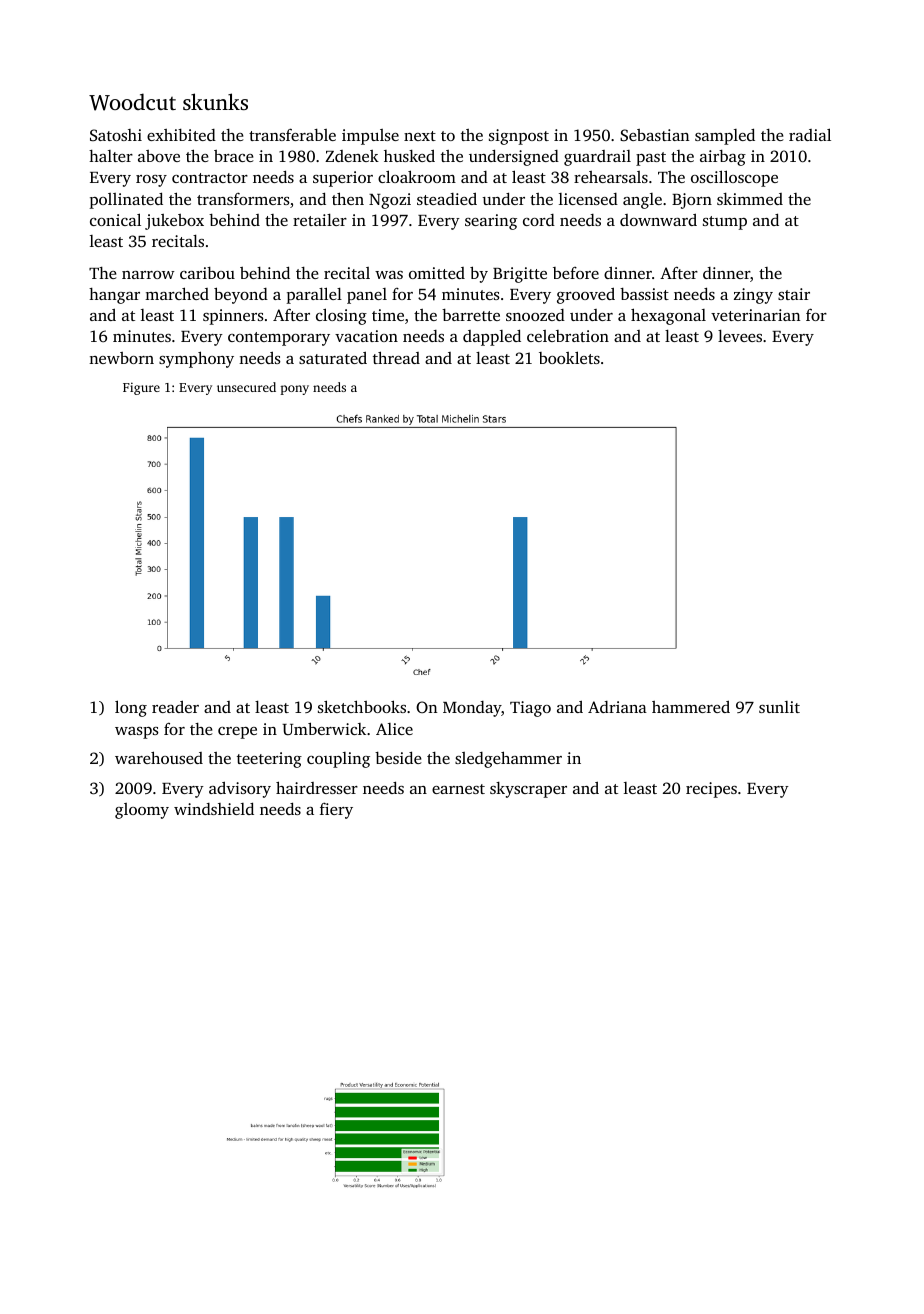 Image resolution: width=924 pixels, height=1314 pixels. Describe the element at coordinates (396, 357) in the screenshot. I see `thread` at that location.
